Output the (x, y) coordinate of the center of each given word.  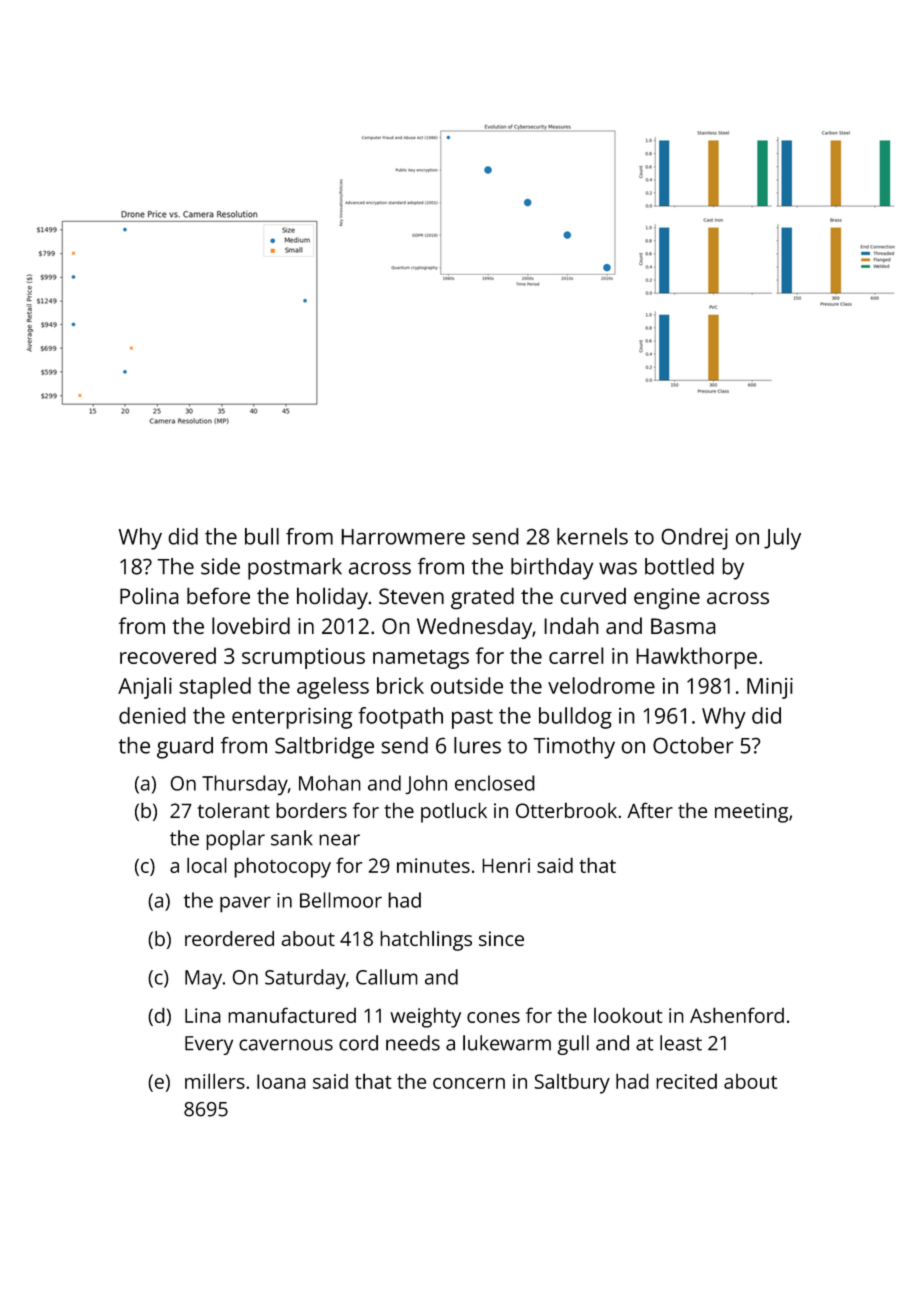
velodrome (601, 685)
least (681, 1043)
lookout (628, 1015)
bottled (679, 566)
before (218, 595)
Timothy (574, 748)
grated (482, 598)
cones (493, 1017)
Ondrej (694, 539)
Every (209, 1045)
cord (358, 1043)
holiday (332, 598)
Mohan (330, 783)
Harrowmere (403, 537)
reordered (229, 938)
